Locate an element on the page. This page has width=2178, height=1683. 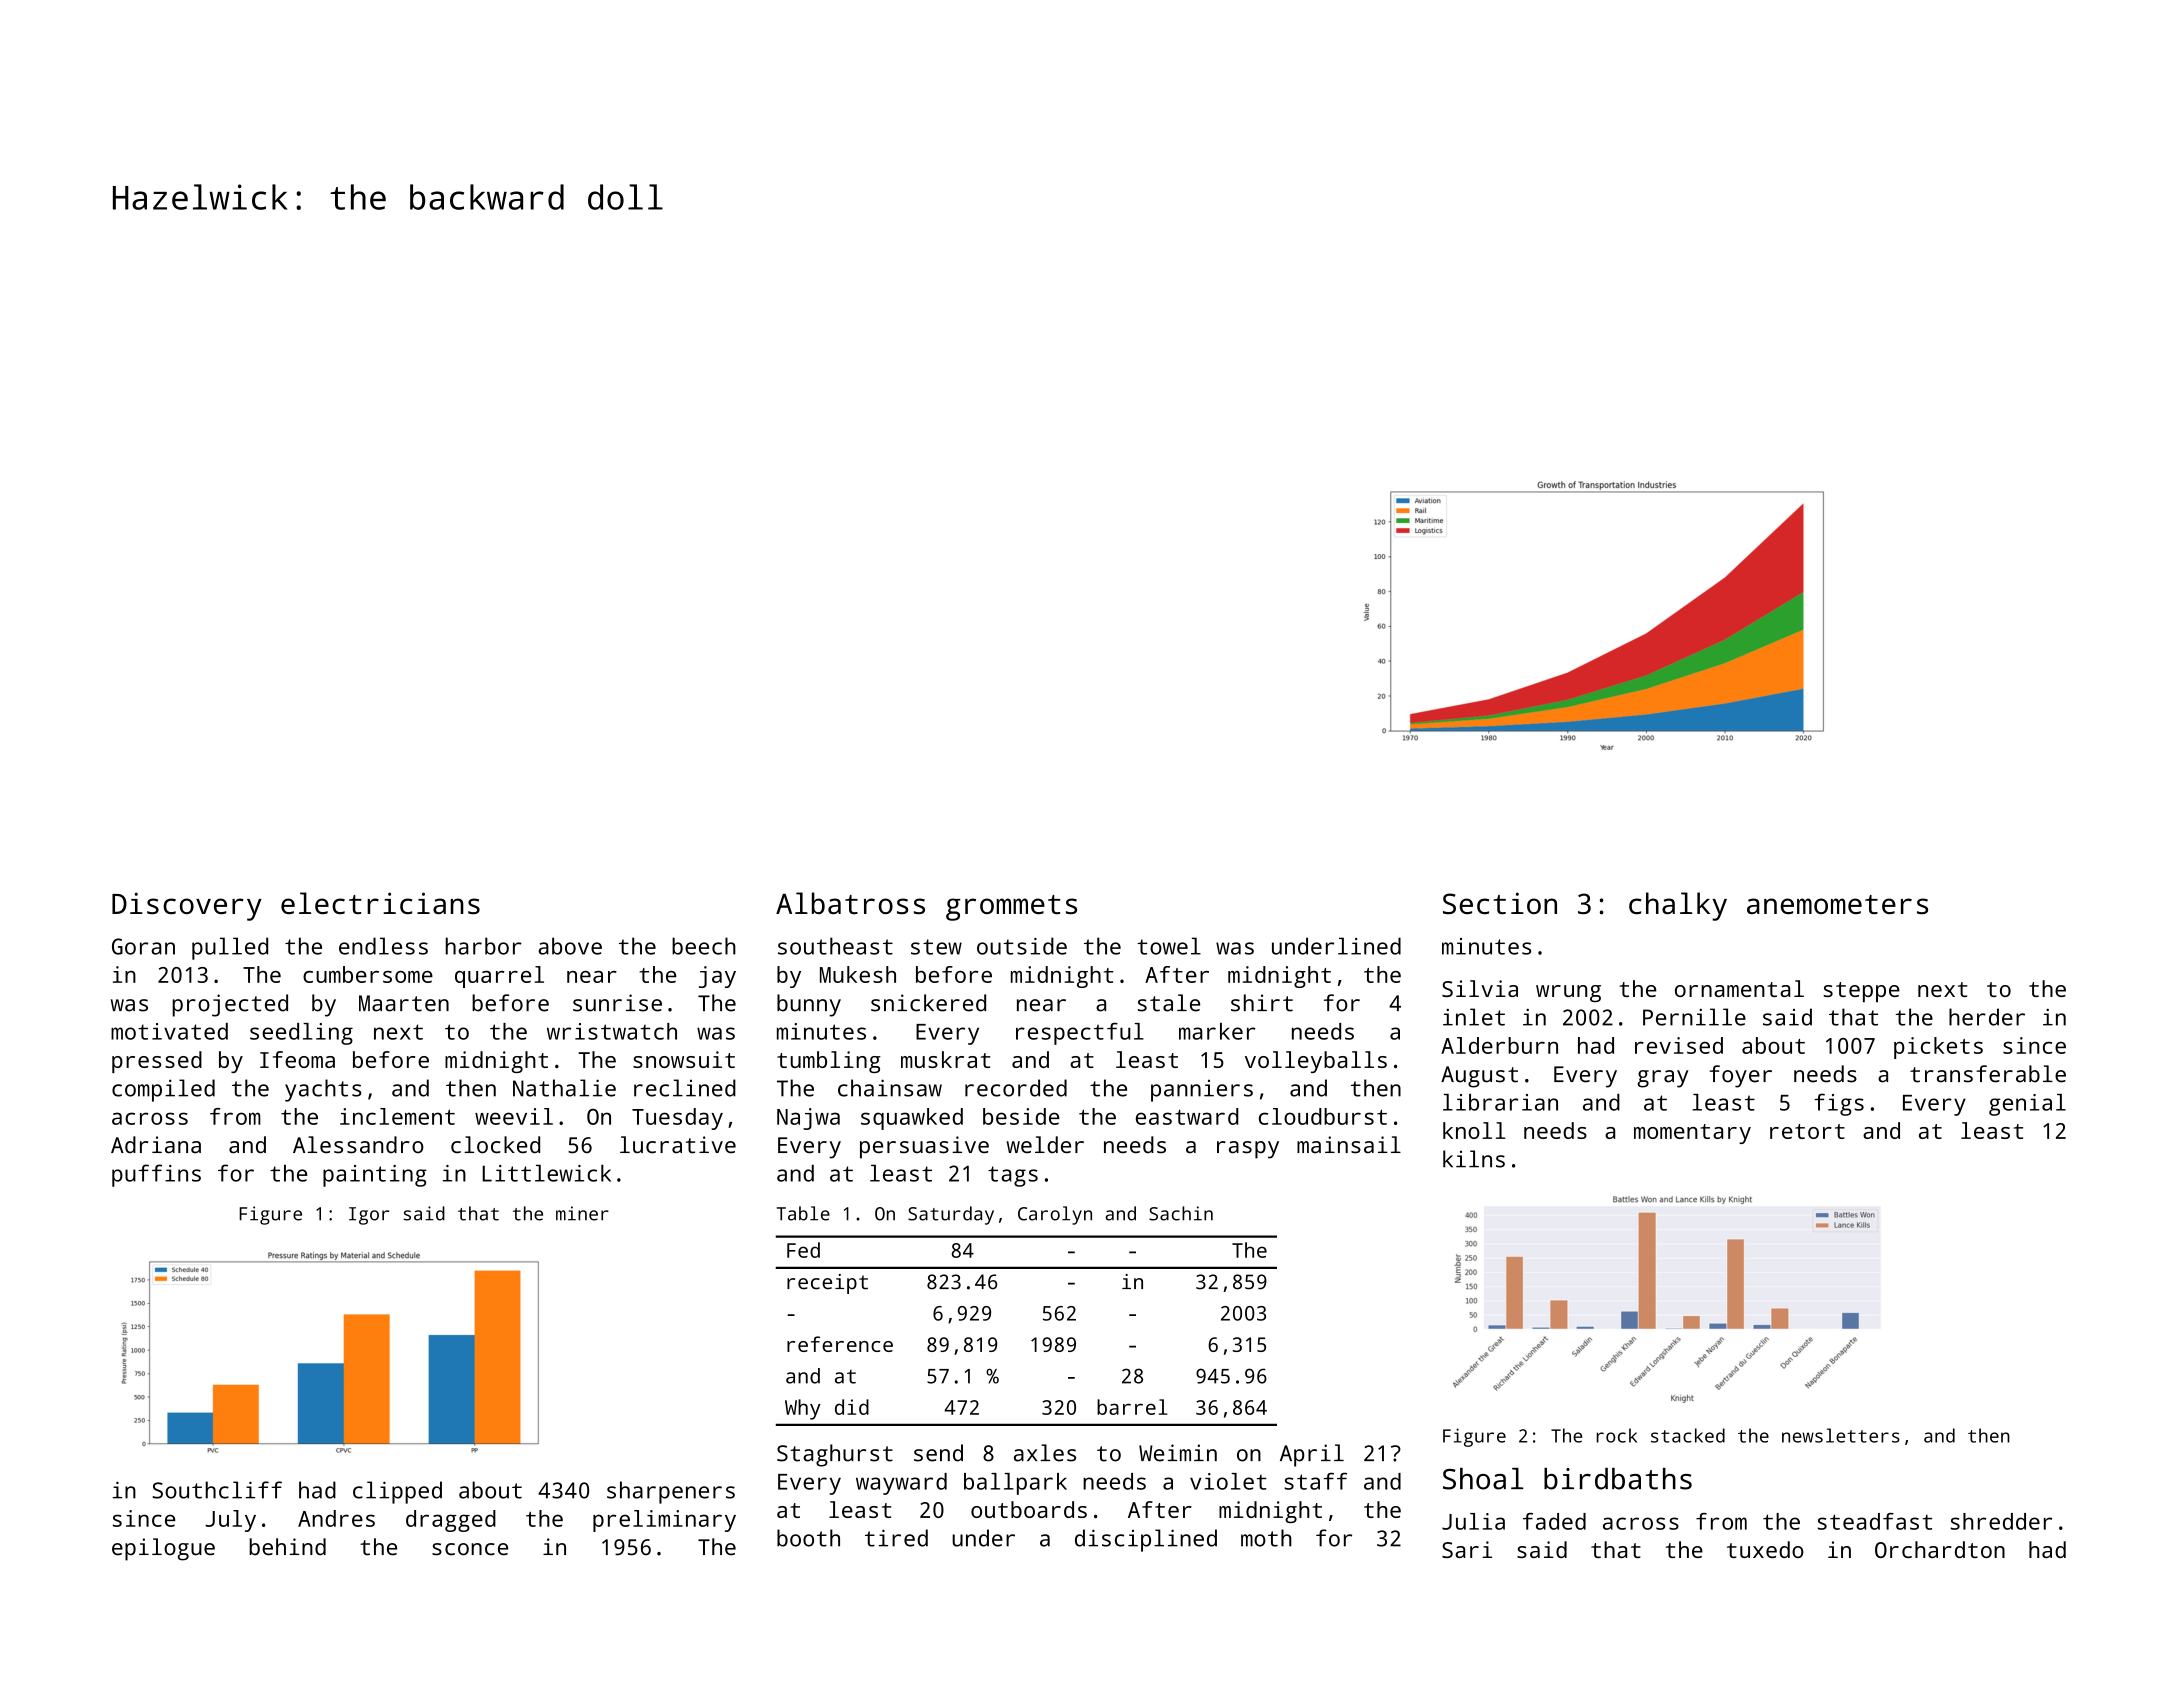
momentary is located at coordinates (1692, 1134).
